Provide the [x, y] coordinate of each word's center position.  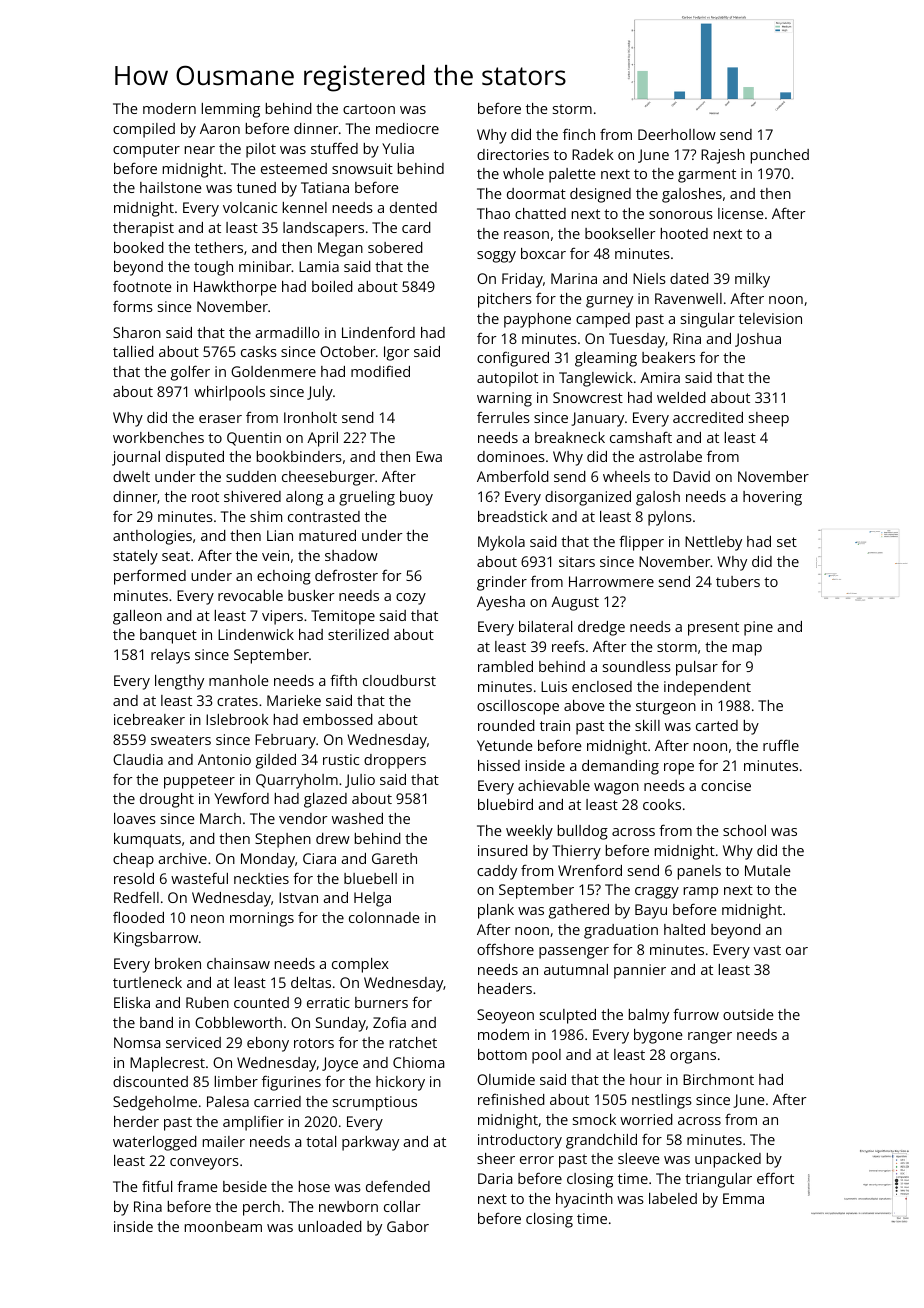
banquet [168, 636]
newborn [348, 1206]
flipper [641, 543]
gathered [579, 911]
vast [767, 950]
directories [513, 154]
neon [207, 919]
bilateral [545, 626]
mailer [224, 1141]
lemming [231, 110]
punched [780, 156]
